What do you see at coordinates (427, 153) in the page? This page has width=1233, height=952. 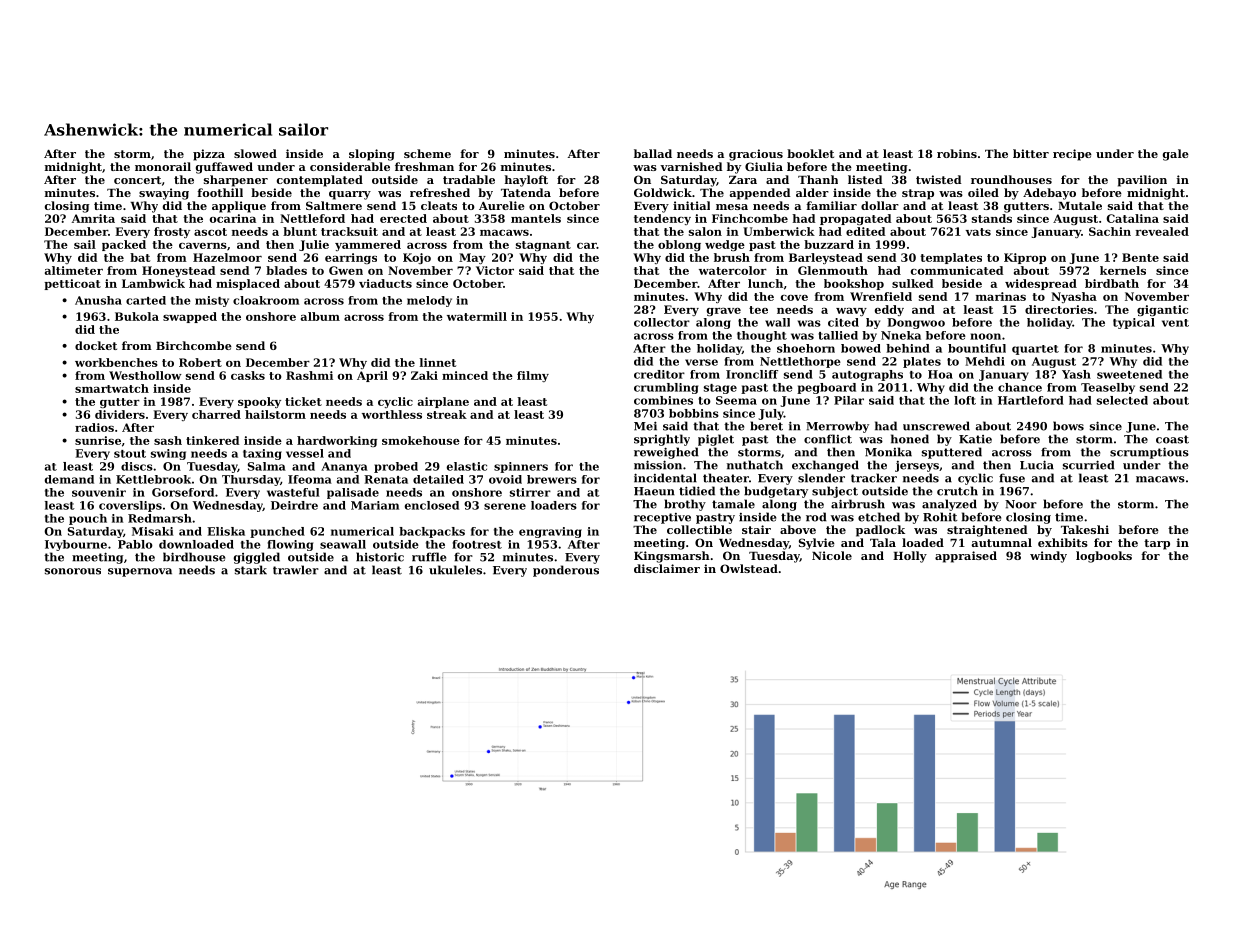 I see `scheme` at bounding box center [427, 153].
